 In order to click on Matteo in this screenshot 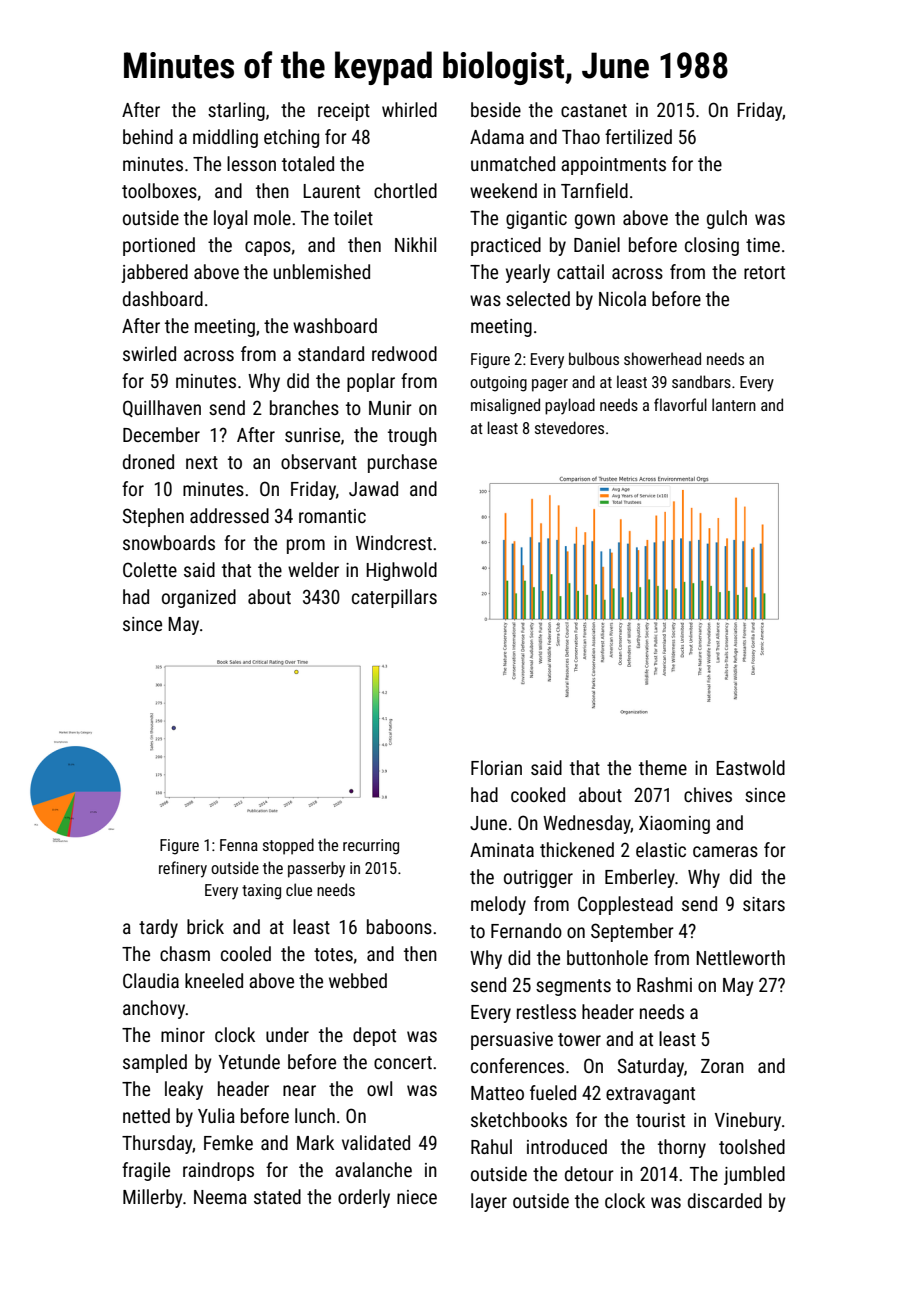, I will do `click(497, 1093)`.
